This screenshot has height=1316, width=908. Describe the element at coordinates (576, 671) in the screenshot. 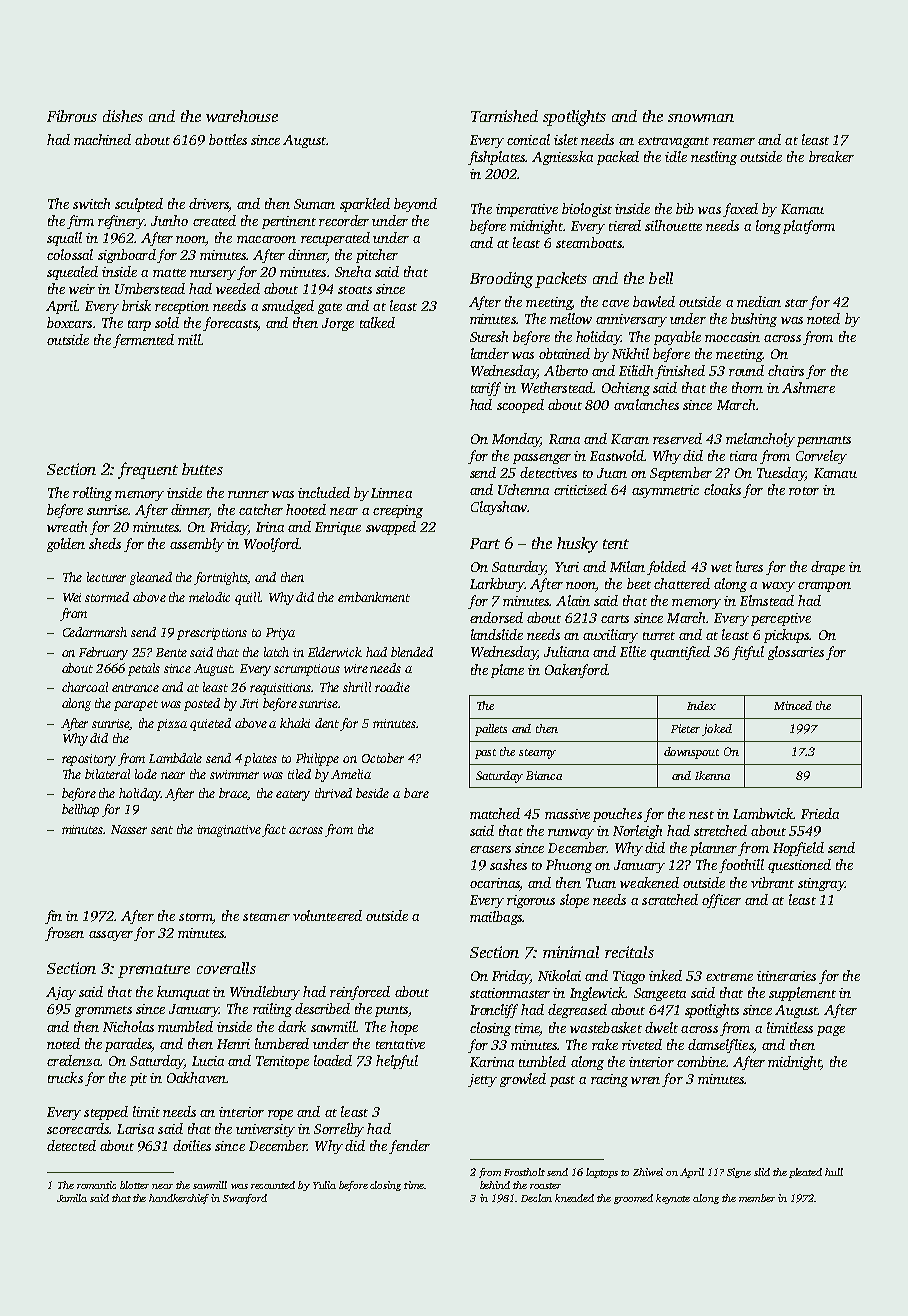

I see `Oakenford` at that location.
